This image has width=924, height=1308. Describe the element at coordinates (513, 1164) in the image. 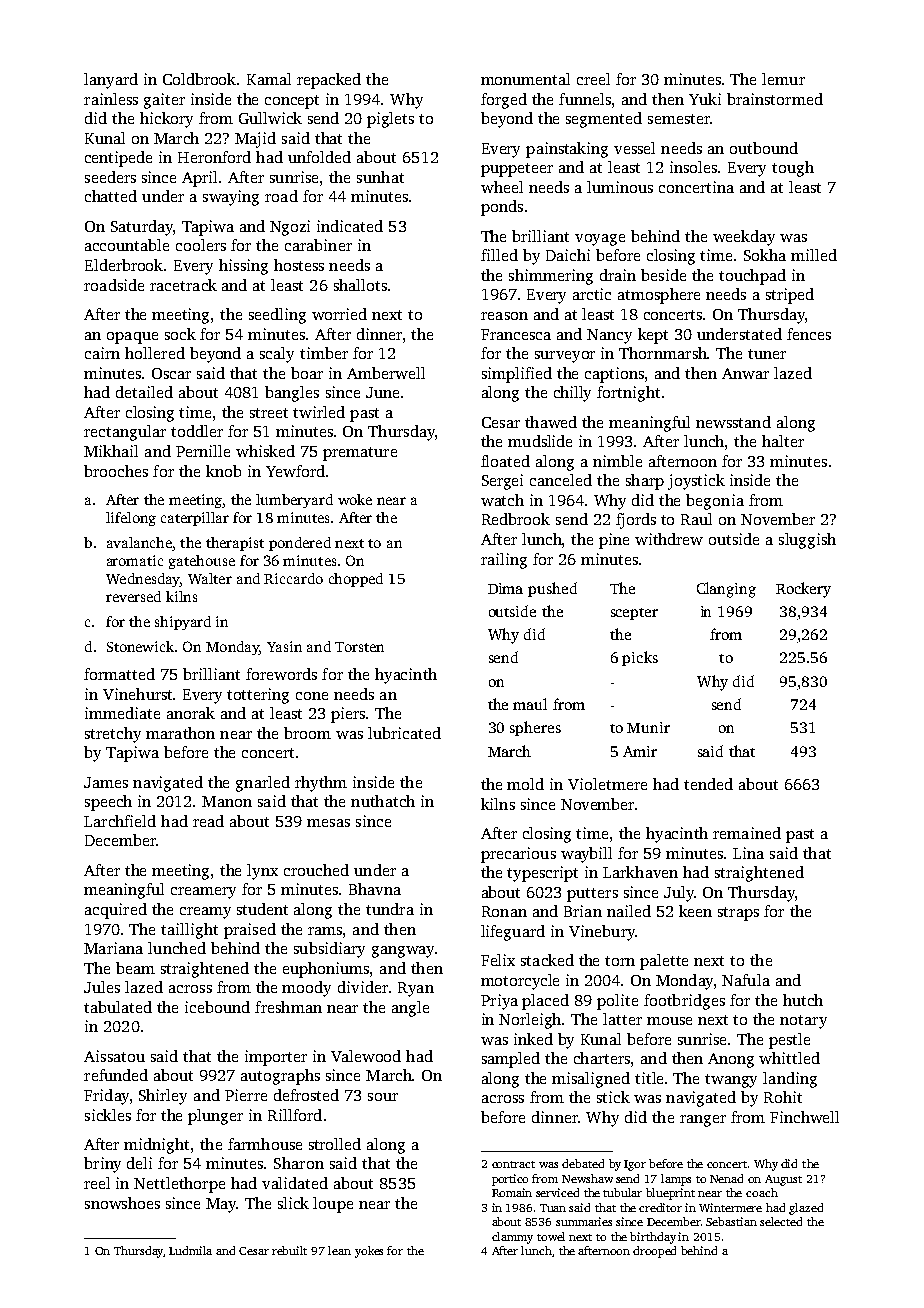

I see `contract` at that location.
